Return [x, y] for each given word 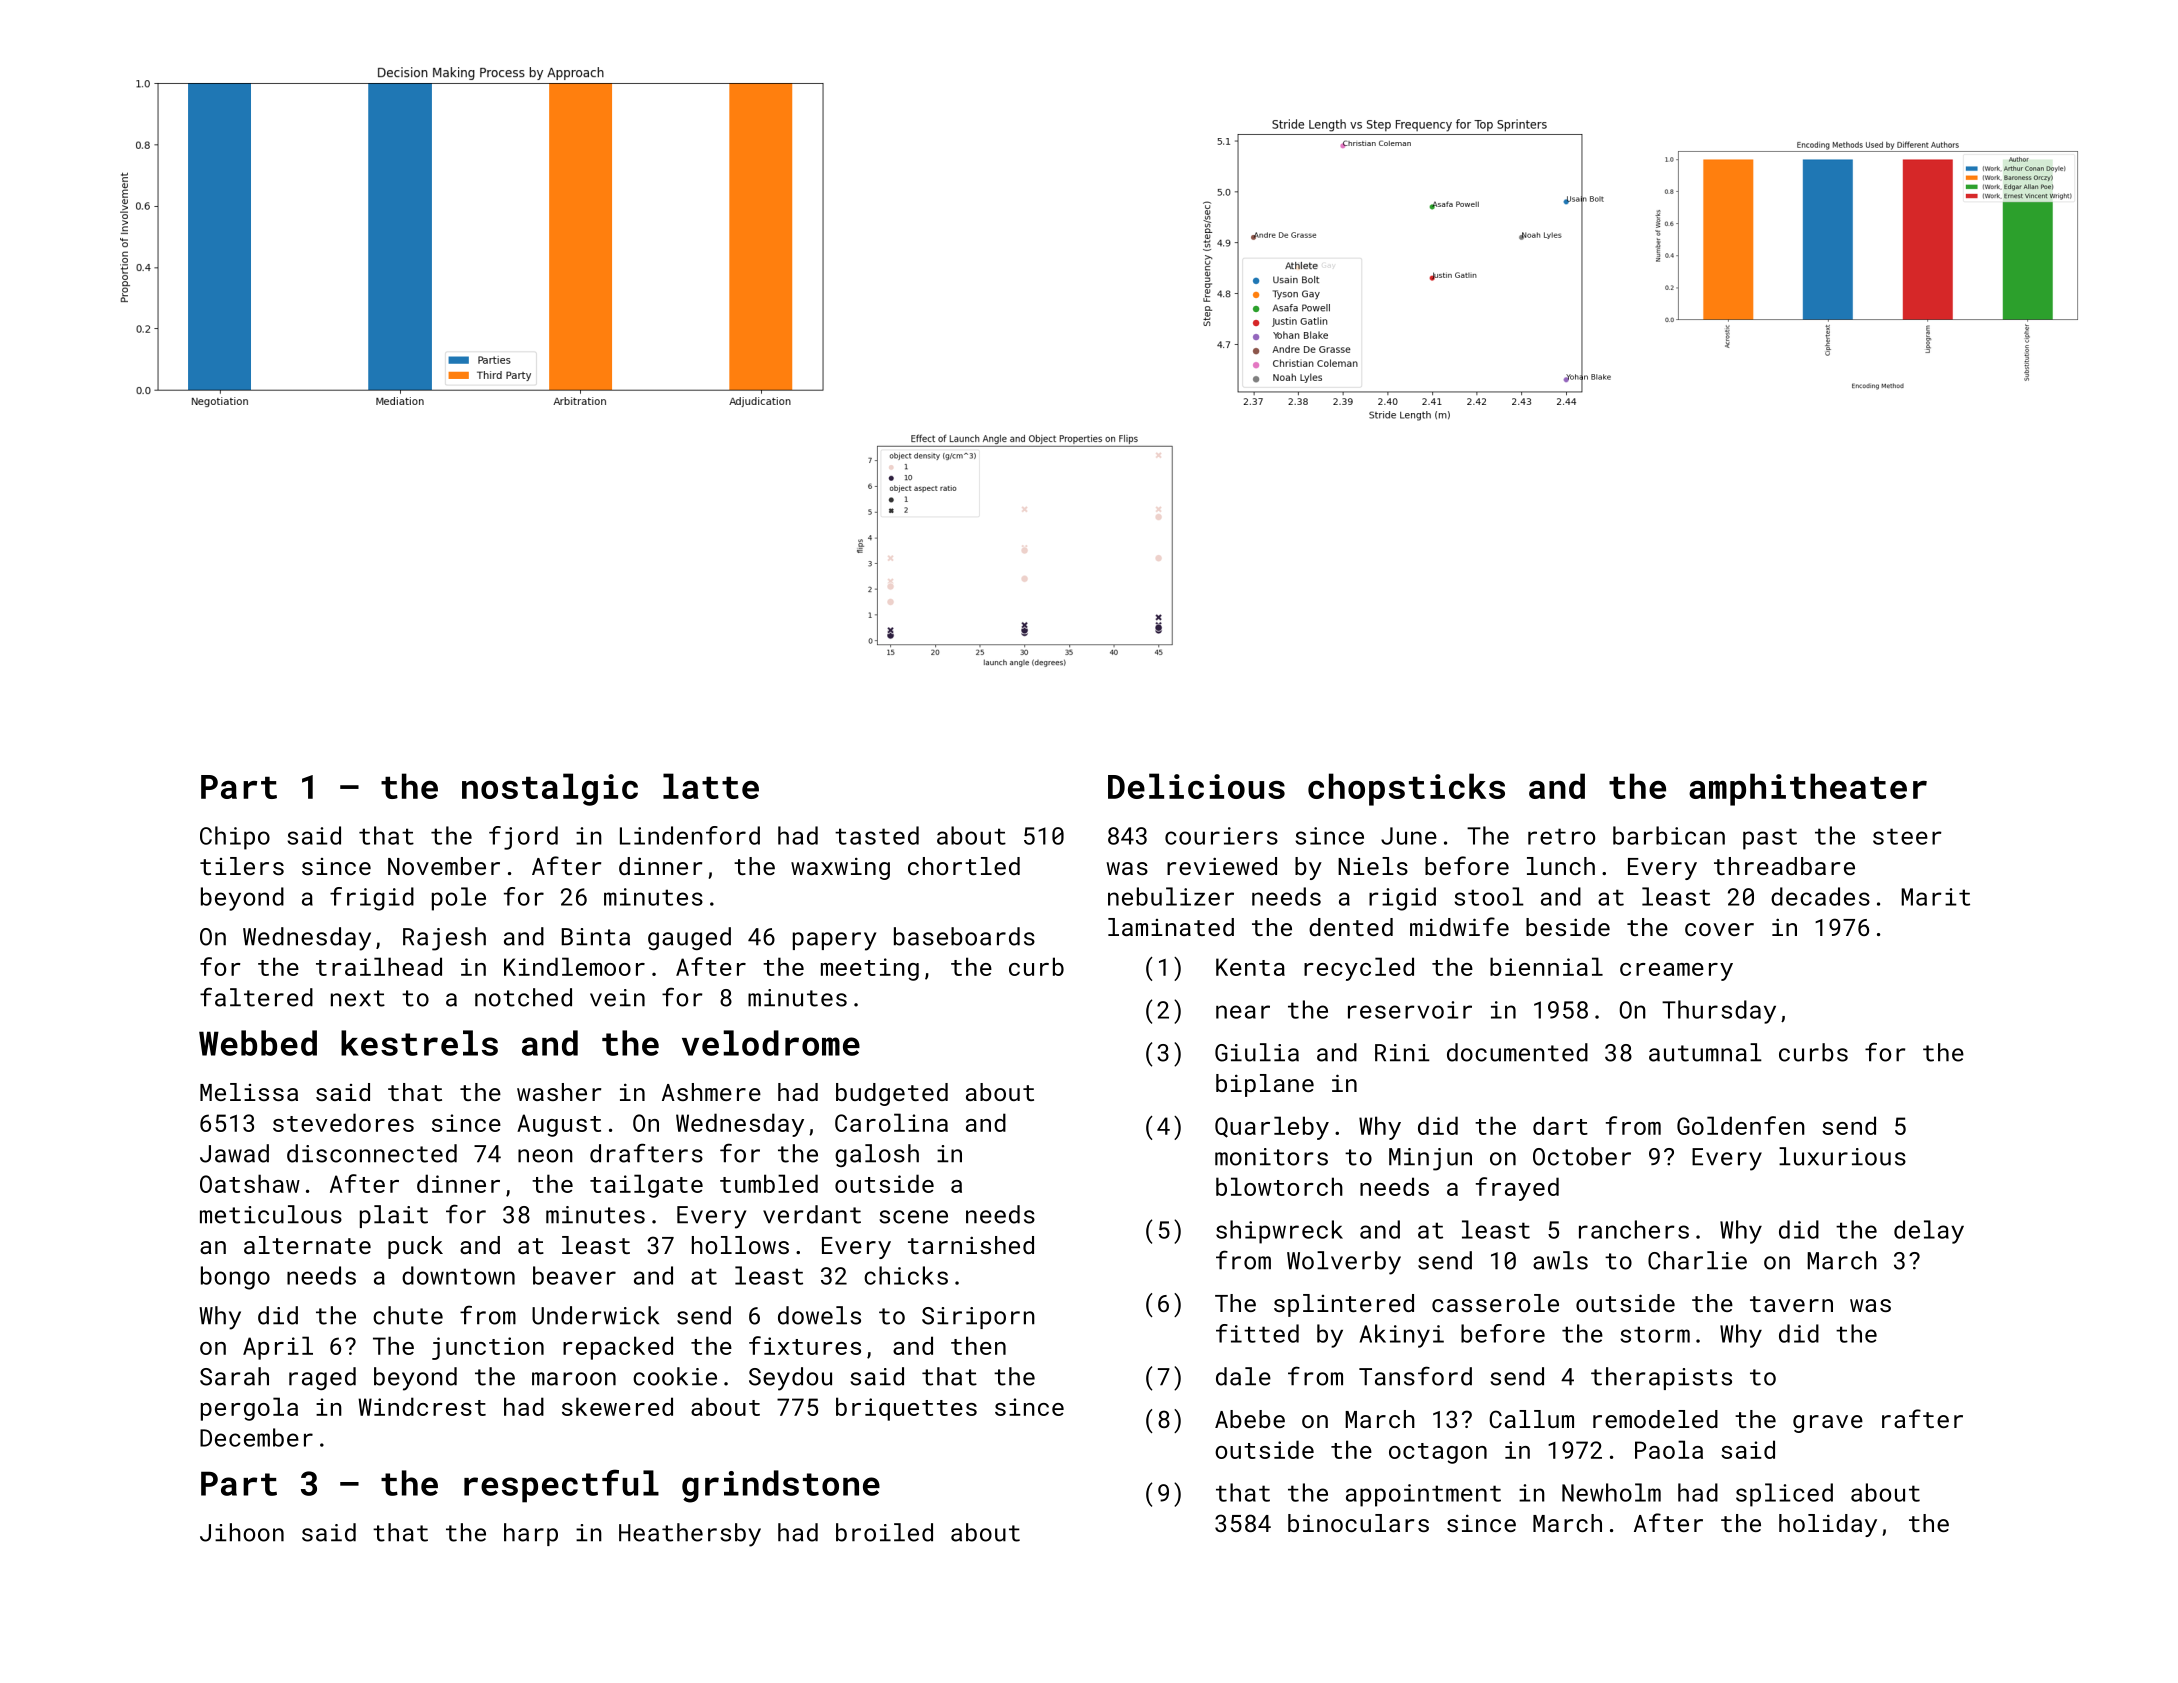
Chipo [235, 838]
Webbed [258, 1043]
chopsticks [1406, 789]
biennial [1546, 966]
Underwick [595, 1315]
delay [1929, 1232]
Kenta [1250, 967]
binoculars [1358, 1523]
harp [531, 1534]
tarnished [971, 1245]
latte [711, 786]
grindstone [781, 1486]
